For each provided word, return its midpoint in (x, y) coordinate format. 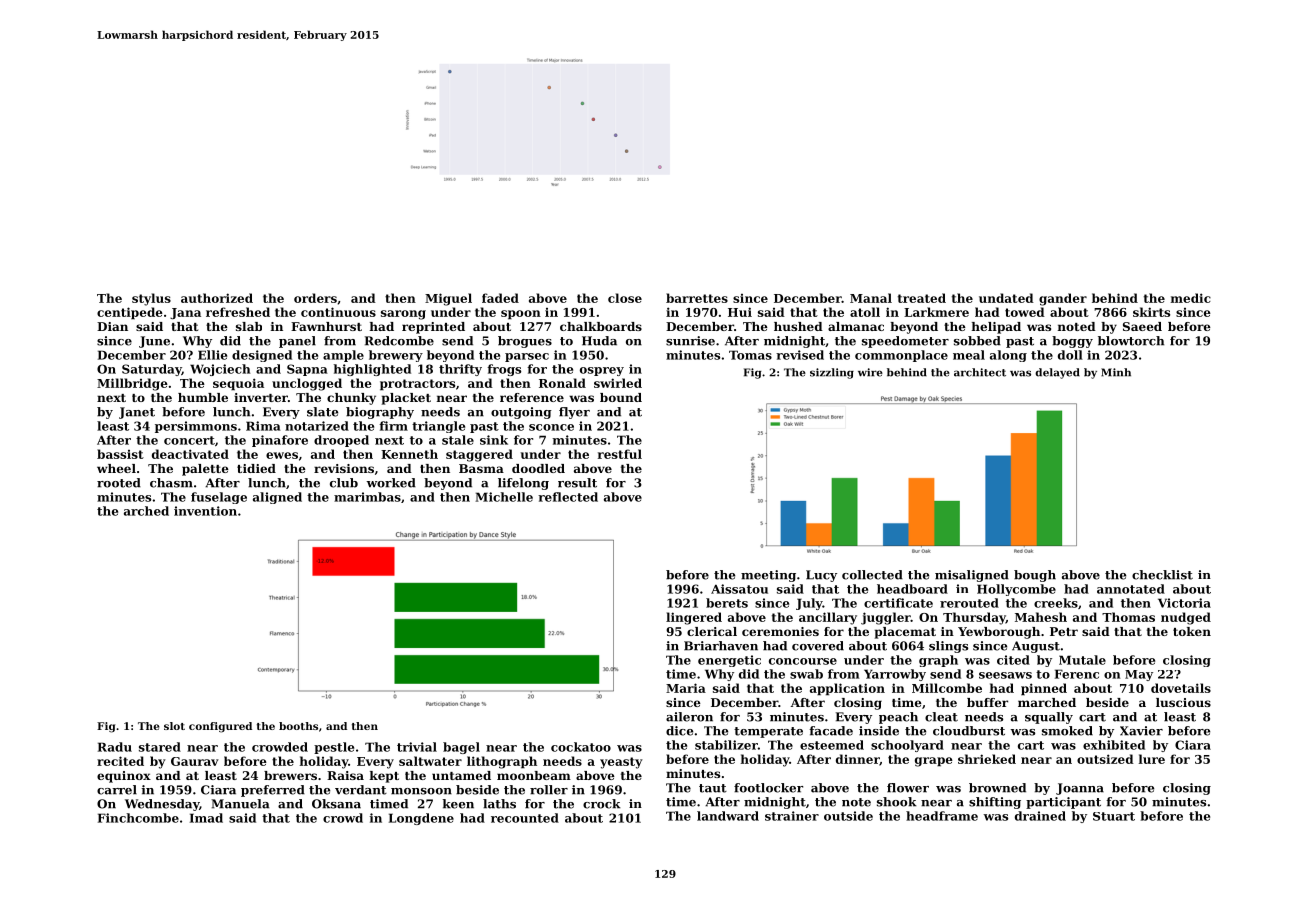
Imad (206, 818)
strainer (792, 816)
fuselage (219, 498)
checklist (1162, 575)
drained (1040, 816)
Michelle (504, 497)
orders (315, 298)
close (625, 298)
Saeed (1142, 326)
